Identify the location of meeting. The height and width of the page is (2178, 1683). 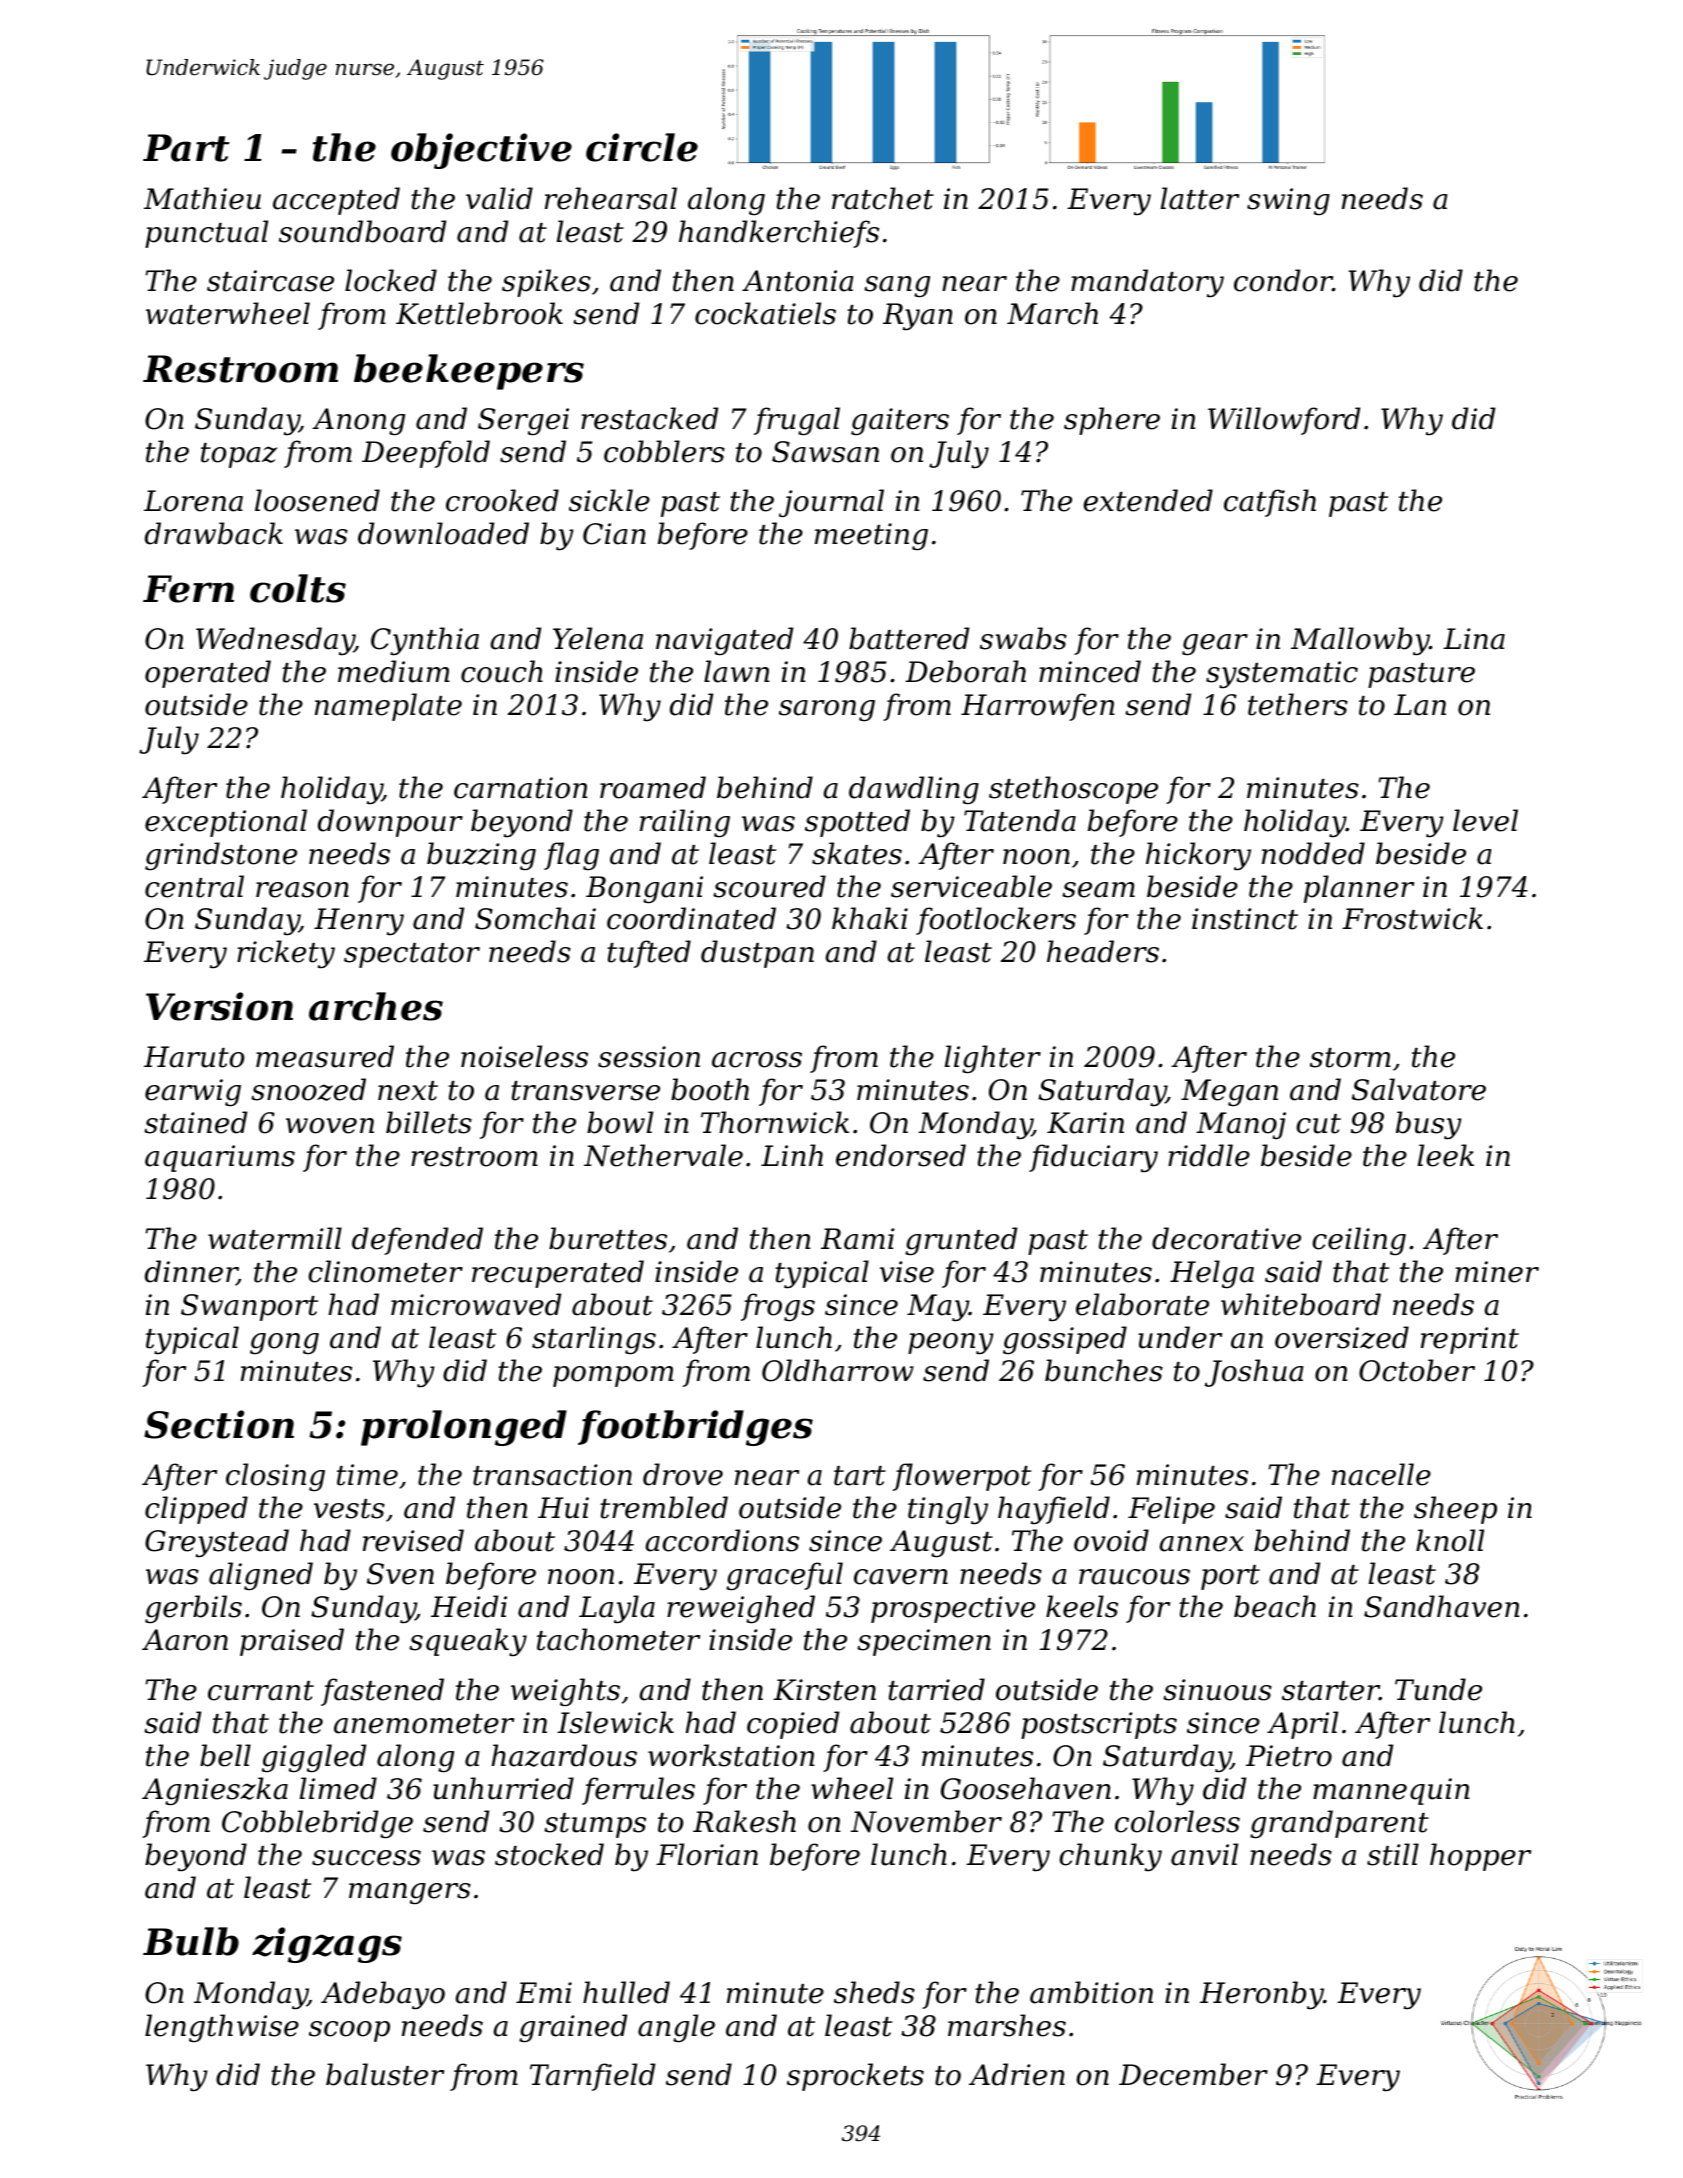
(871, 536).
